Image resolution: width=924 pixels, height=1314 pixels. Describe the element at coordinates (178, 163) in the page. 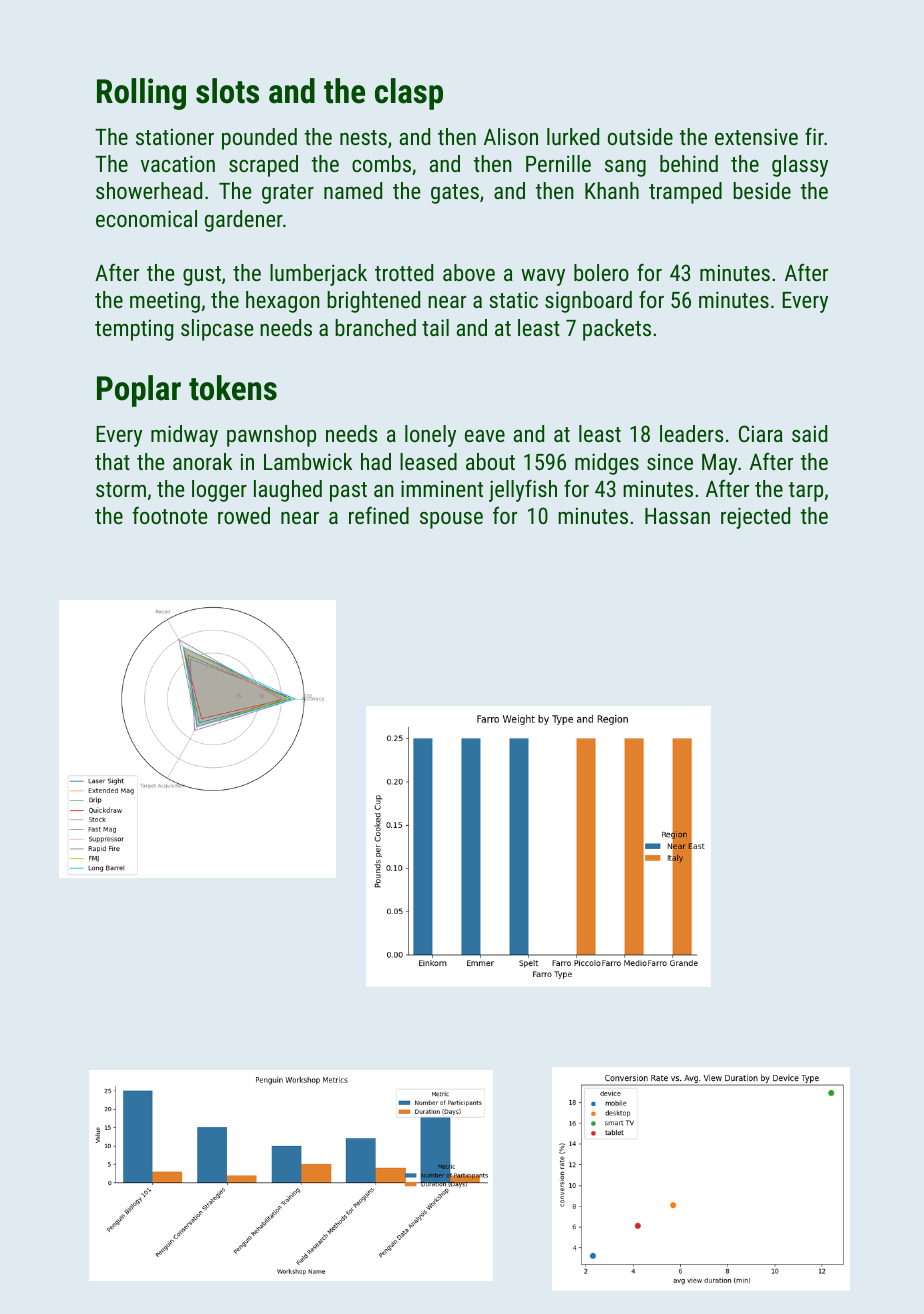

I see `vacation` at that location.
